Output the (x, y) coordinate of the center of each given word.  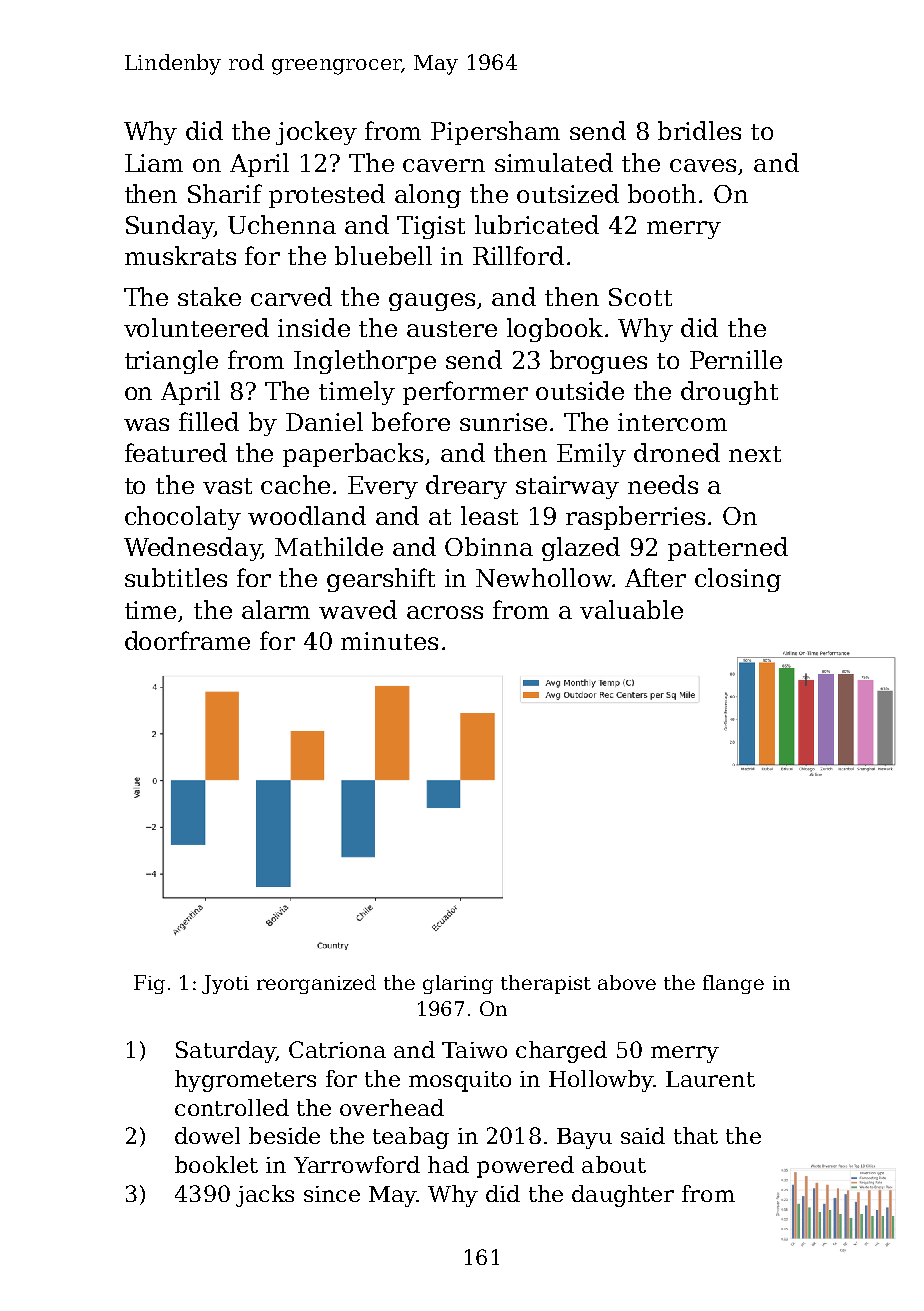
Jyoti (225, 984)
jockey (316, 133)
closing (738, 580)
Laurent (710, 1079)
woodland (307, 515)
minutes (389, 641)
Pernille (736, 359)
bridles (699, 130)
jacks (265, 1196)
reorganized (316, 984)
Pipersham (495, 133)
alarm (276, 609)
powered (525, 1167)
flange (733, 984)
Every (383, 487)
